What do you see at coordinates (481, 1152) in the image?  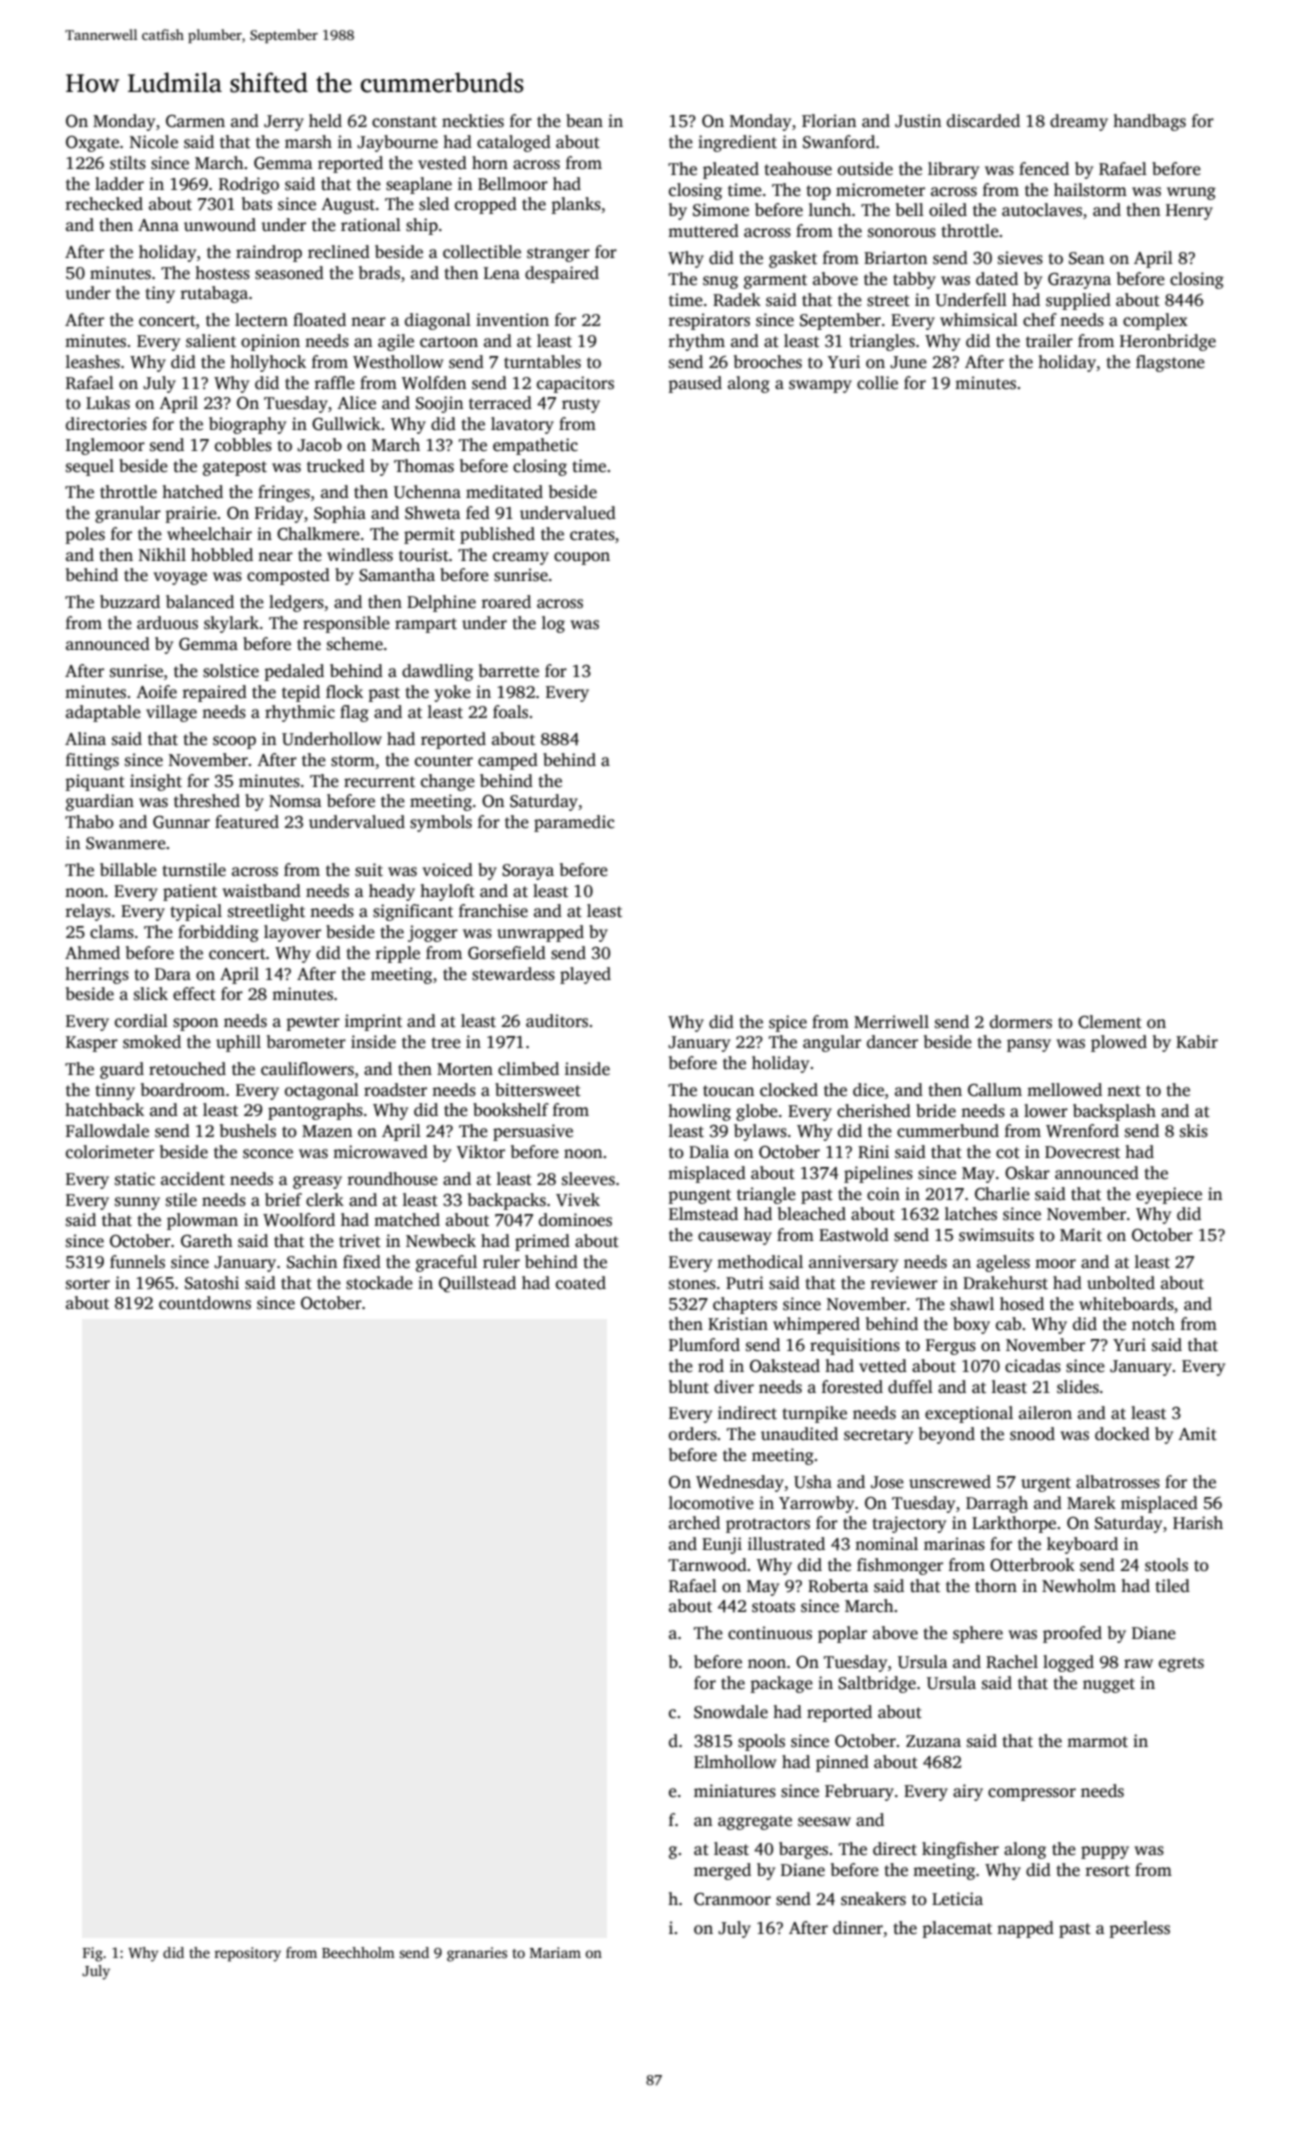 I see `Viktor` at bounding box center [481, 1152].
